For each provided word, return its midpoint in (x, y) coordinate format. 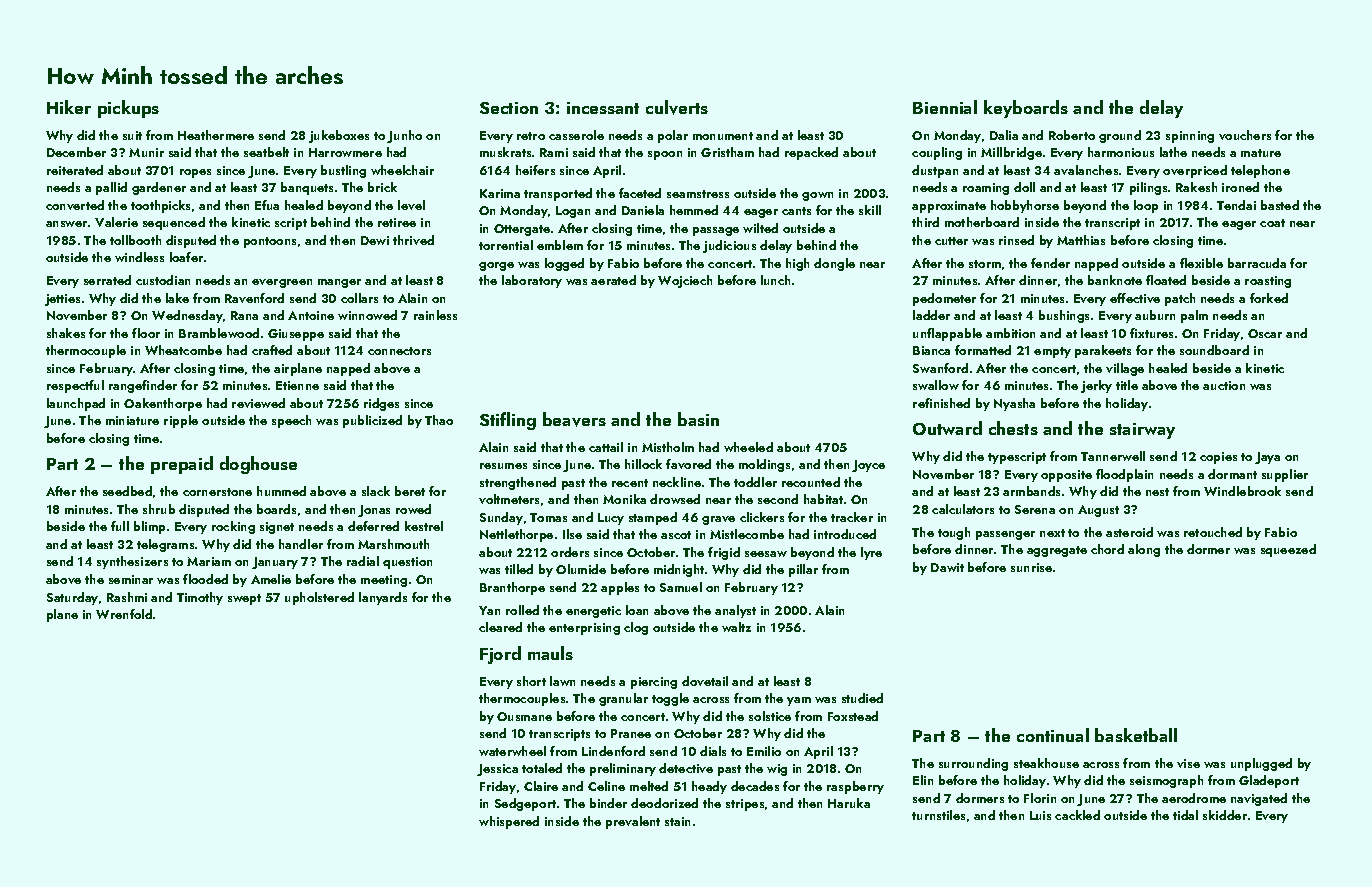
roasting (1268, 282)
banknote (1115, 280)
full (120, 526)
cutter (951, 241)
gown (817, 196)
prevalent (633, 822)
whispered (509, 822)
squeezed (1288, 550)
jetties (62, 300)
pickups (128, 109)
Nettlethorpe (516, 535)
